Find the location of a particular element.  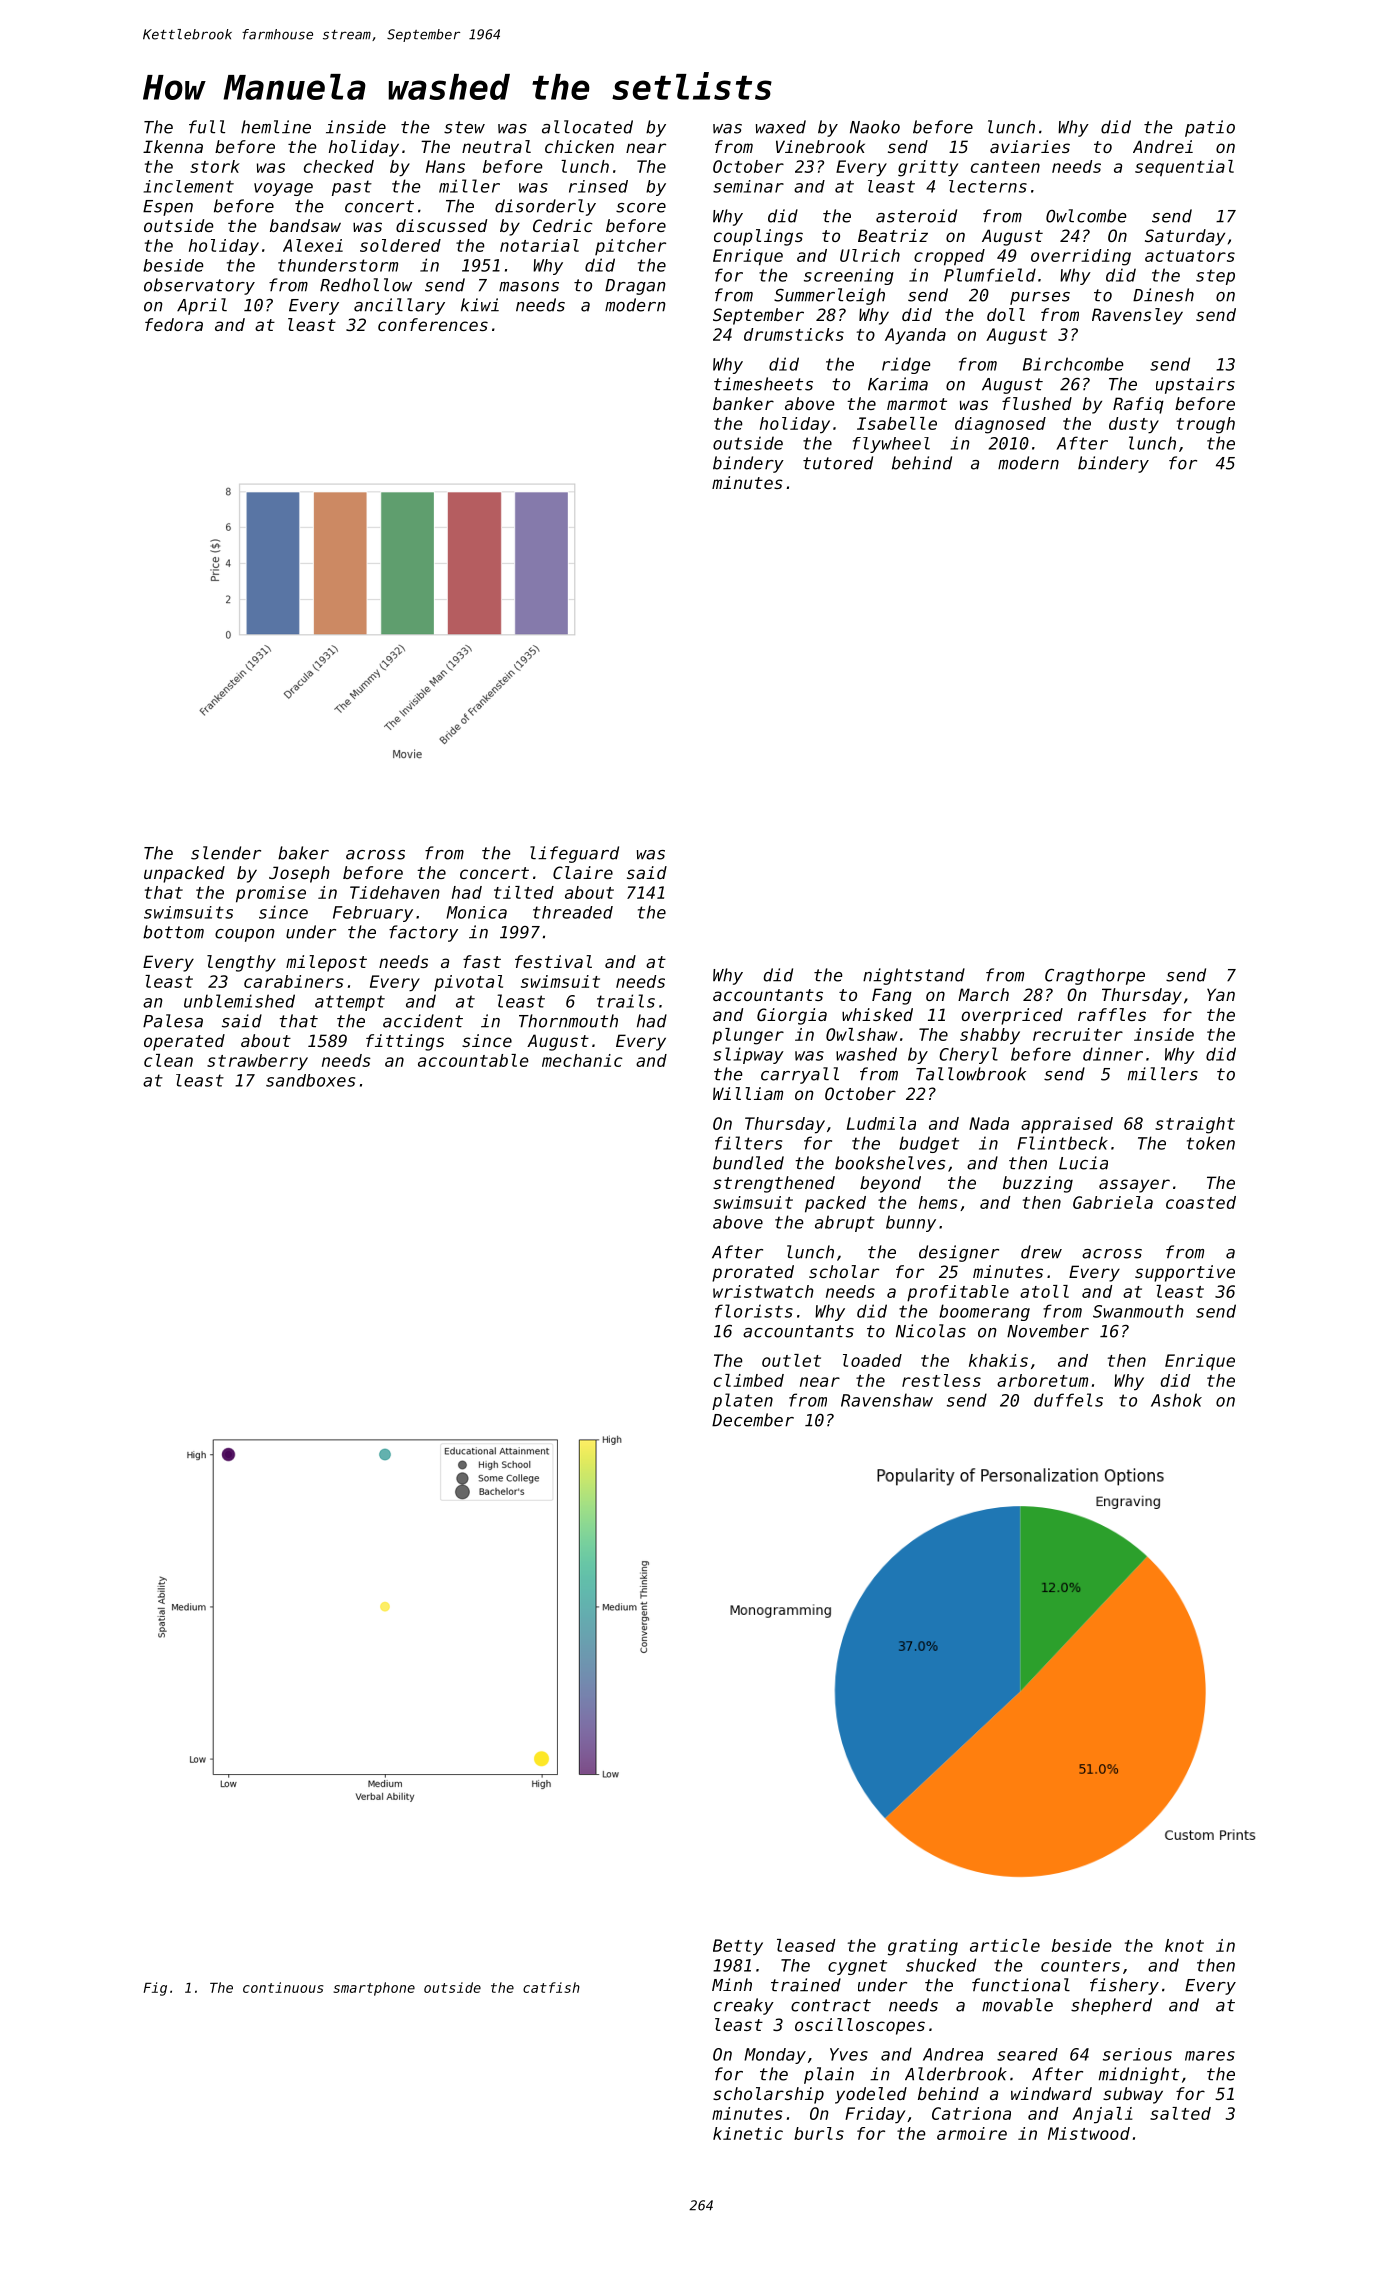

hemline is located at coordinates (276, 127).
